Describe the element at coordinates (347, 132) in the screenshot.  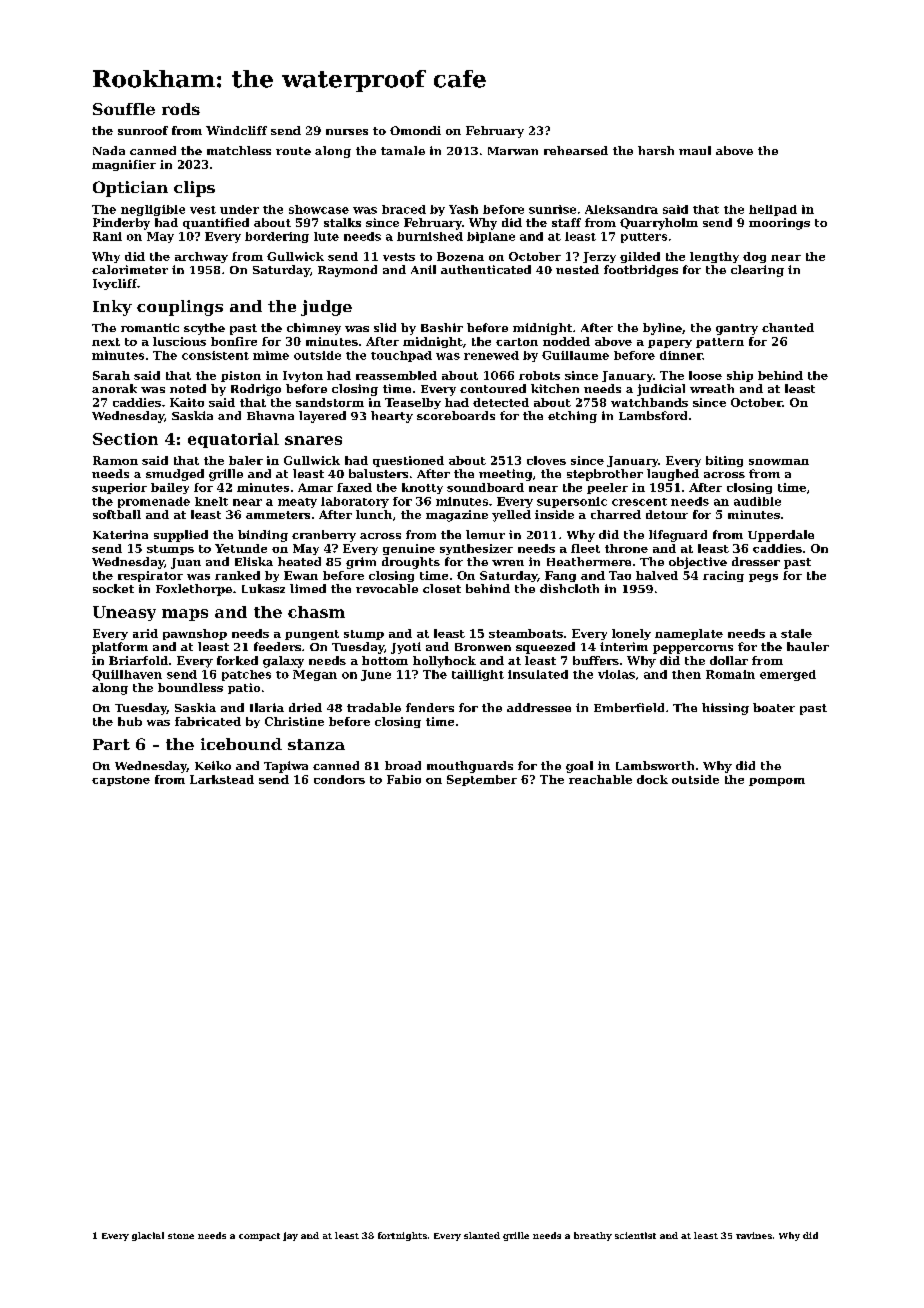
I see `nurses` at that location.
